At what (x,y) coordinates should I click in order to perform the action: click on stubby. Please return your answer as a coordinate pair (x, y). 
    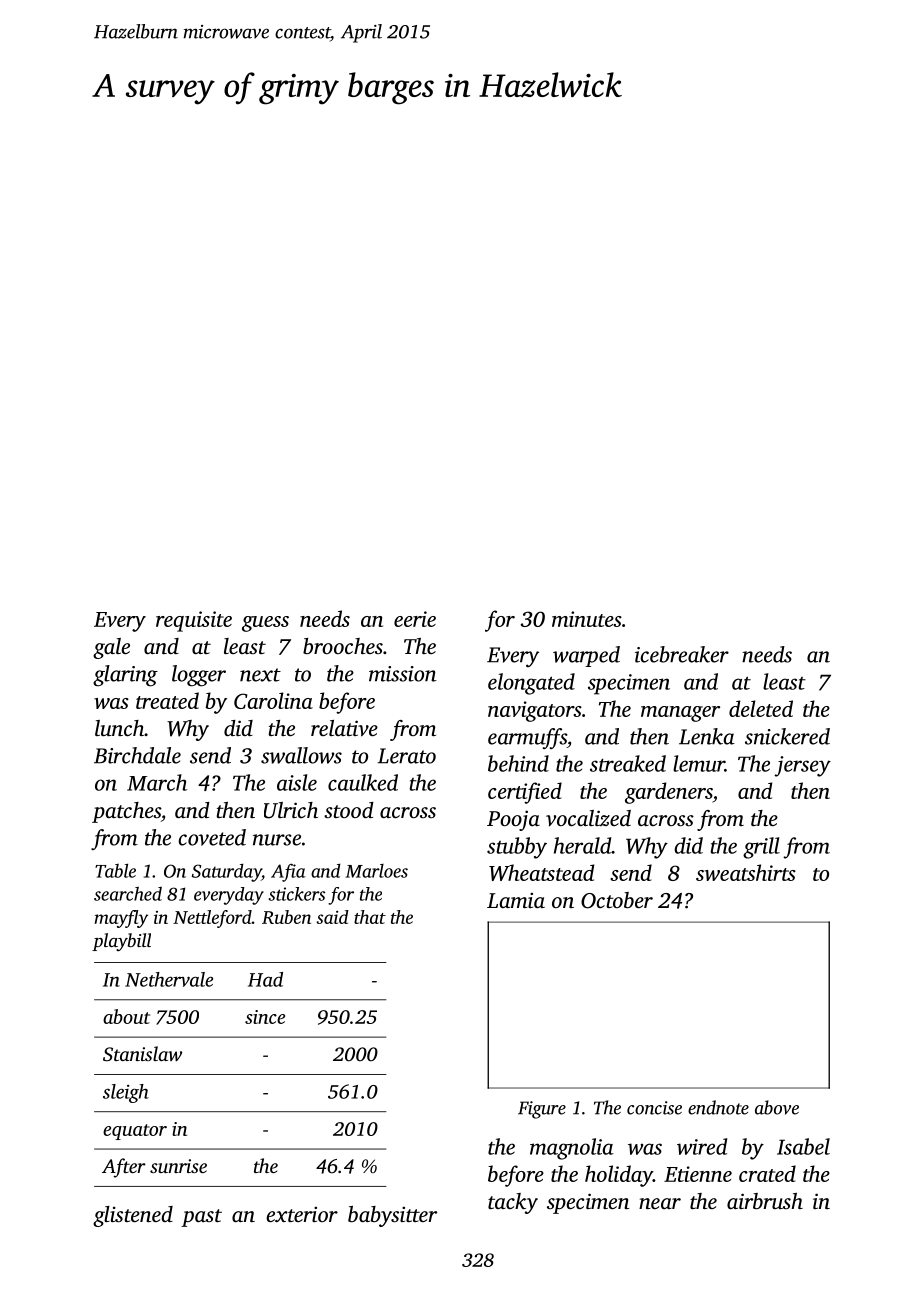
    Looking at the image, I should click on (517, 848).
